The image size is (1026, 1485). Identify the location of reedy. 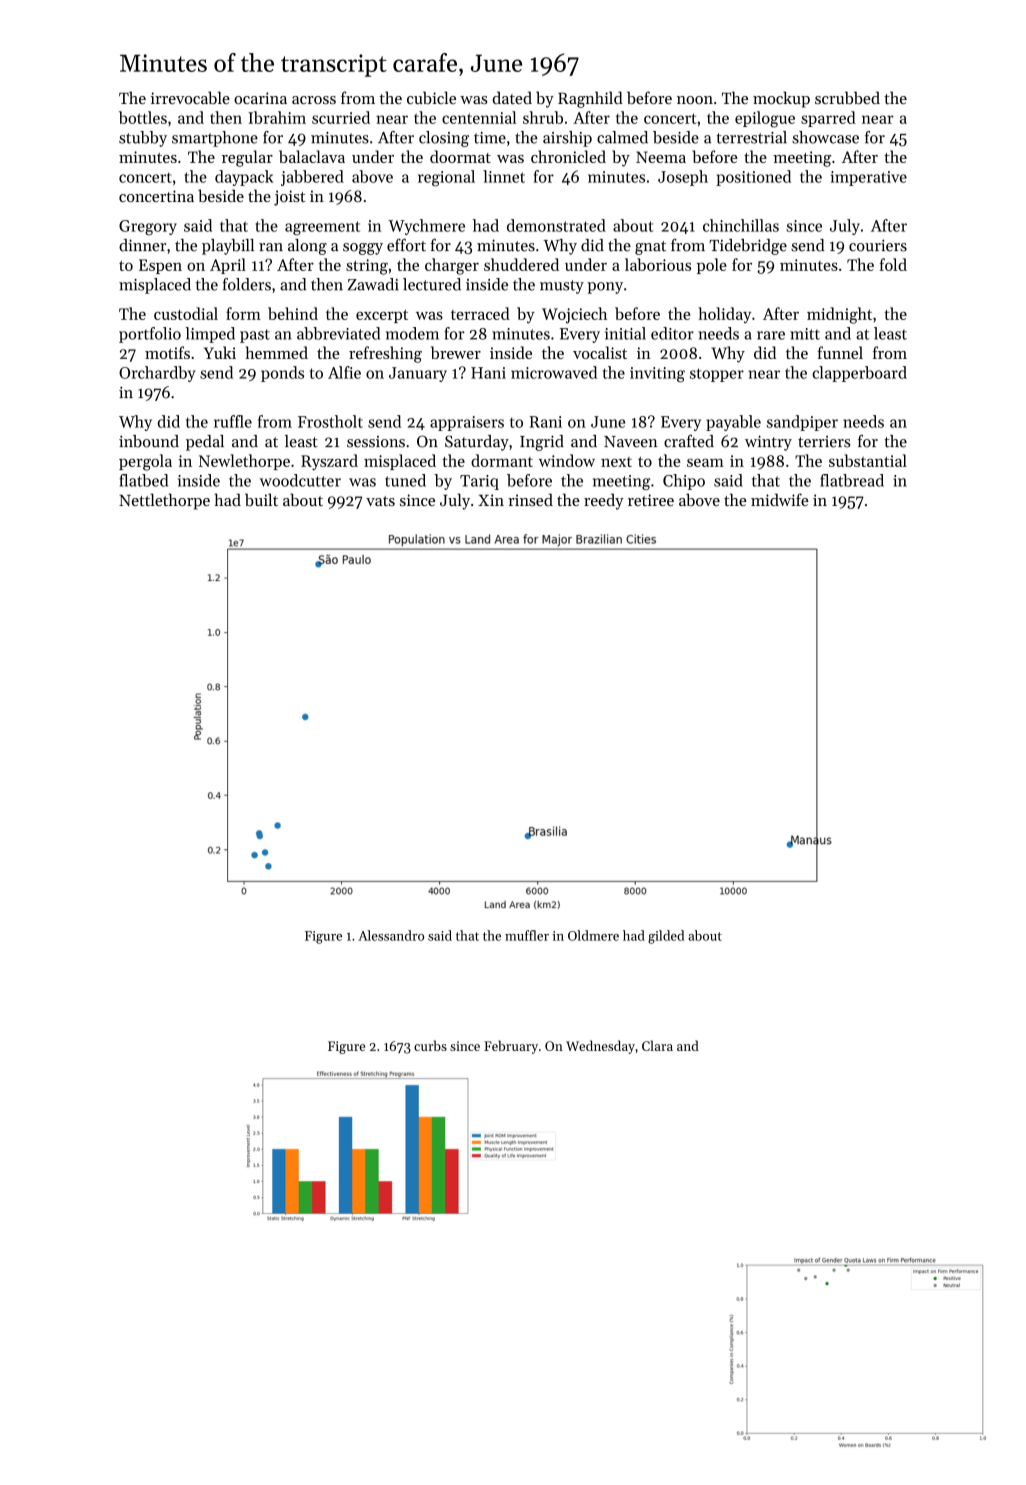
(604, 501).
